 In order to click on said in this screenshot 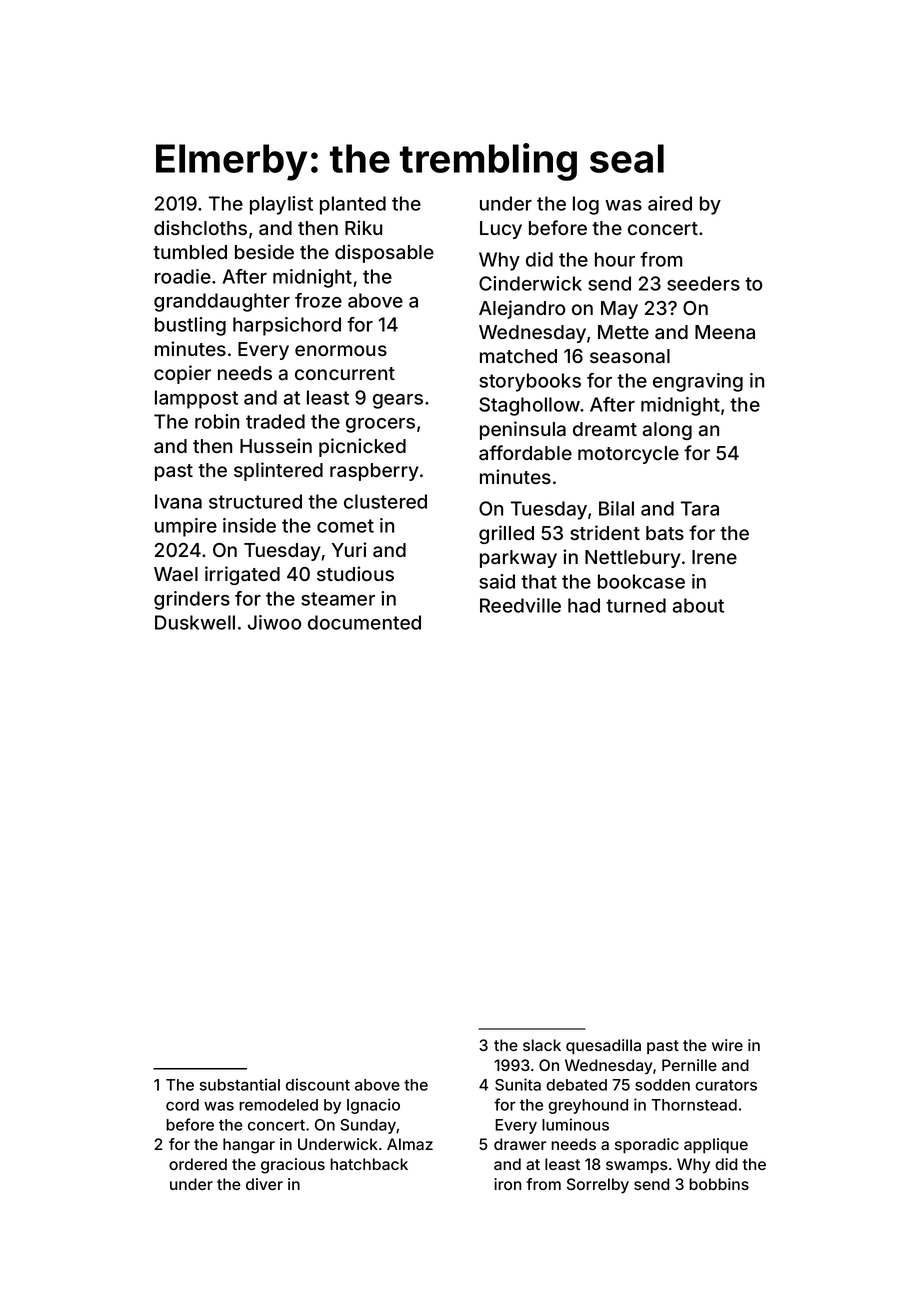, I will do `click(497, 581)`.
